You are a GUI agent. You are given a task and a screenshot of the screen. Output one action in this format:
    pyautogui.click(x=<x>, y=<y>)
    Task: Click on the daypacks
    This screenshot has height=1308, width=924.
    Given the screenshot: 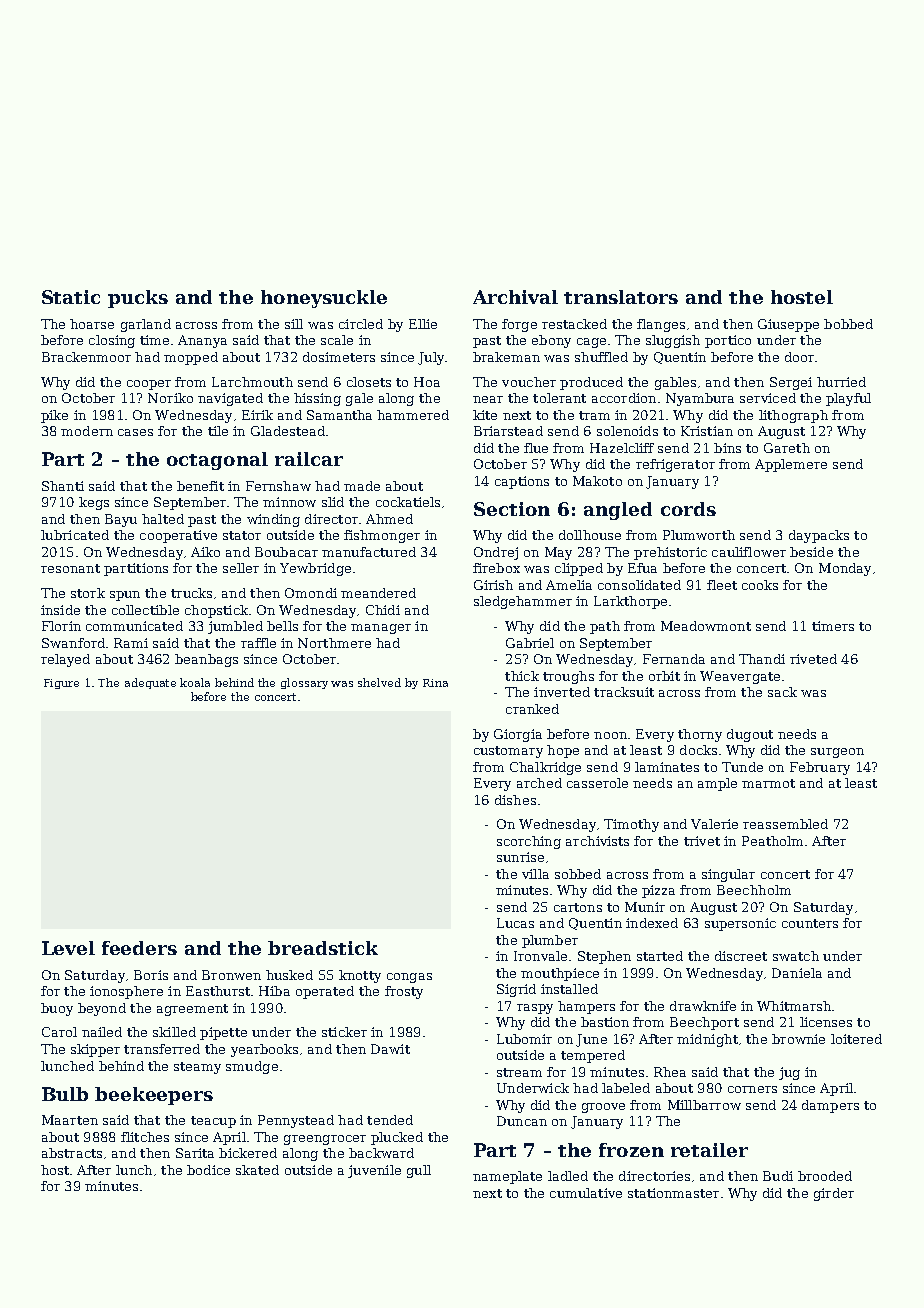 What is the action you would take?
    pyautogui.click(x=819, y=536)
